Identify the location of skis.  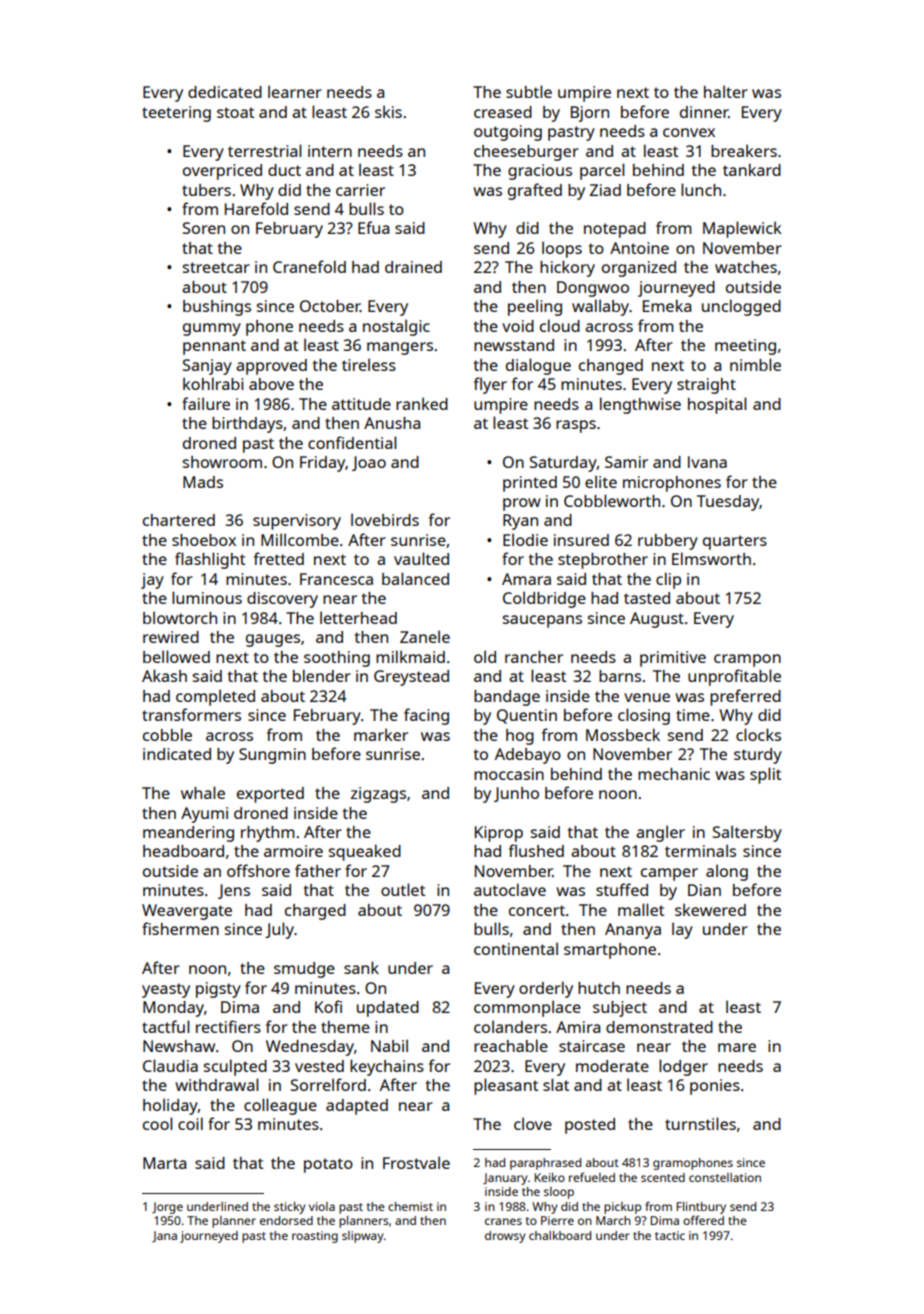
(388, 111).
